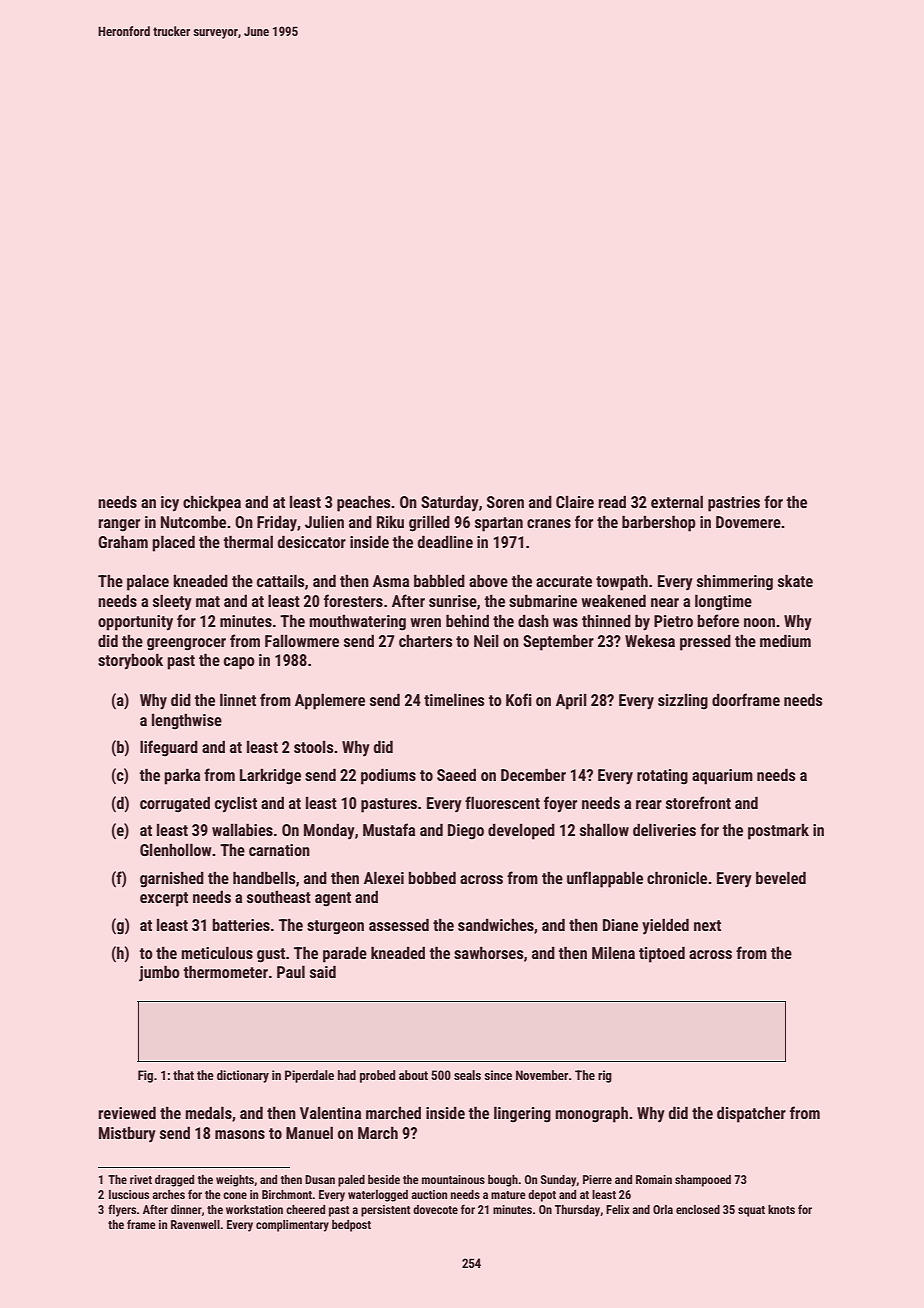  I want to click on wren, so click(425, 622).
